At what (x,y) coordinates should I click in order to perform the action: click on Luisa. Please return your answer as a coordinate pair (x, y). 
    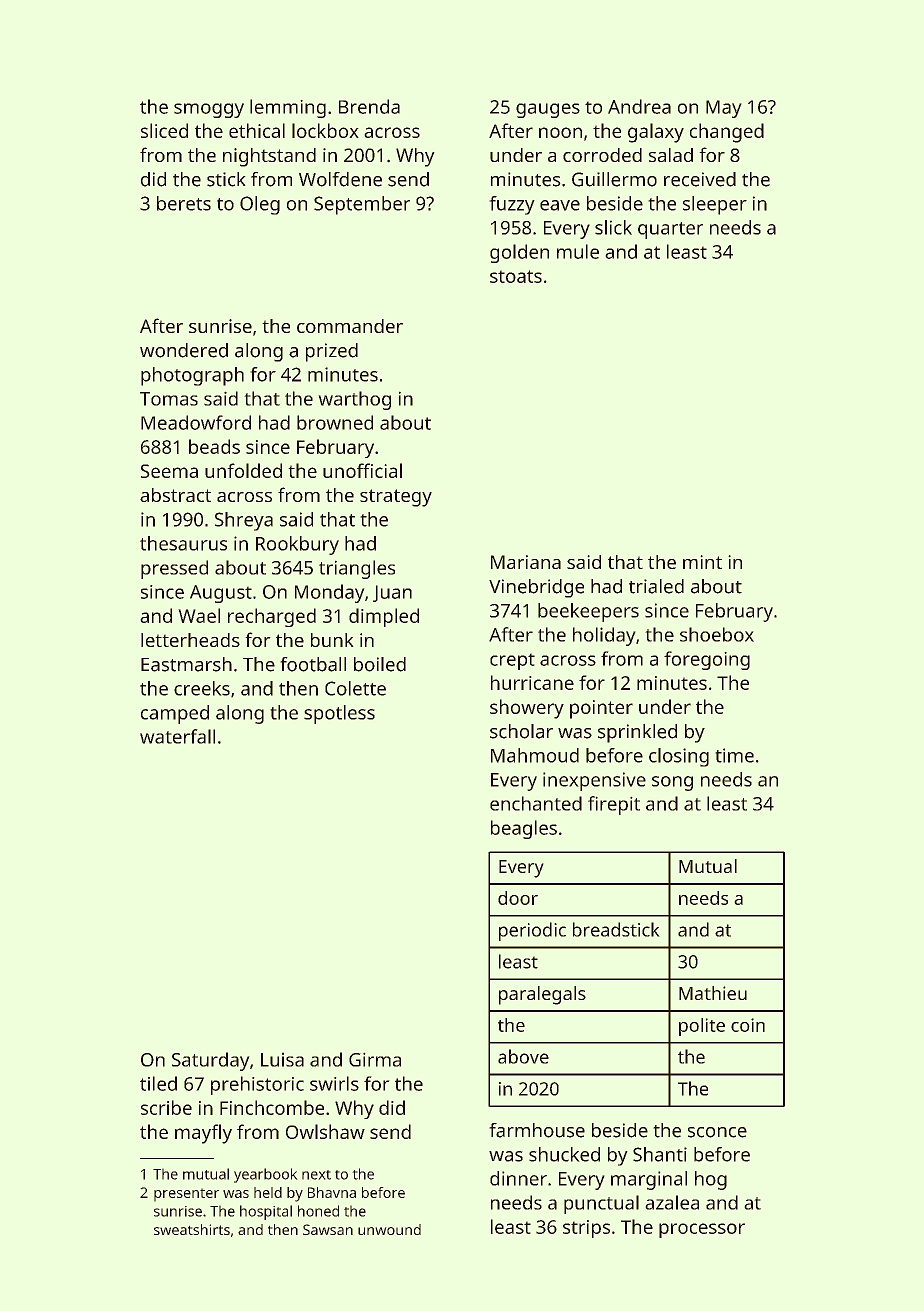
    Looking at the image, I should click on (282, 1059).
